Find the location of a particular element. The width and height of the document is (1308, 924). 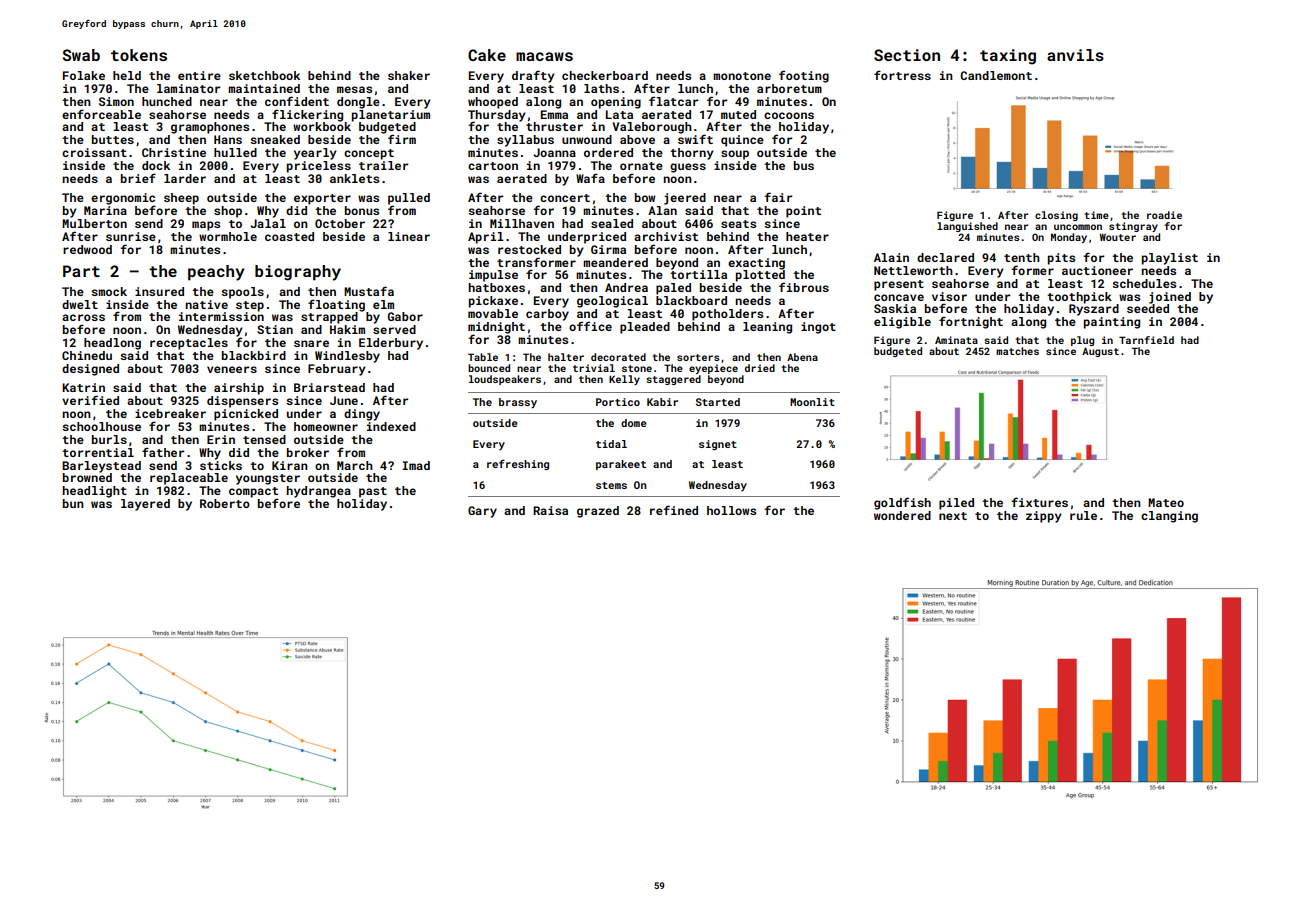

grazed is located at coordinates (598, 512).
